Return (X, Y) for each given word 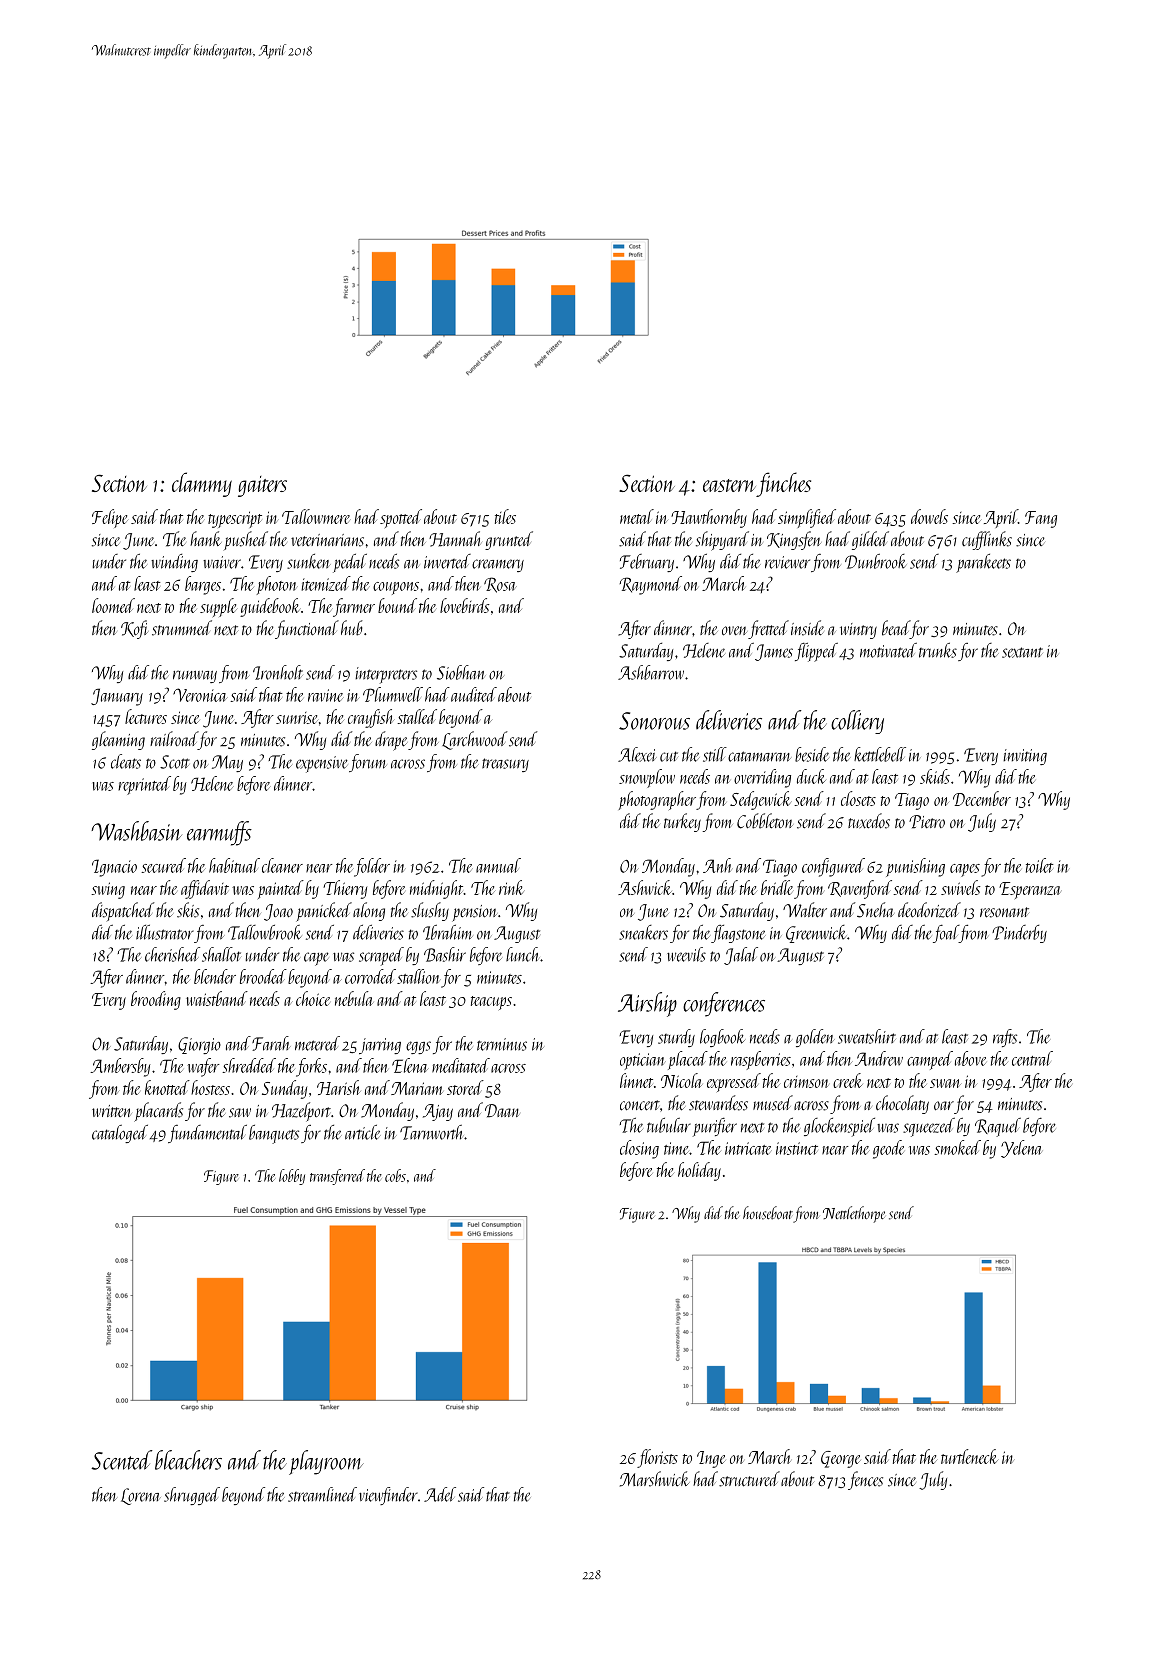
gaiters (262, 486)
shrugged (192, 1496)
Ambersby (120, 1067)
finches (783, 484)
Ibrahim (448, 932)
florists (657, 1458)
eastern (729, 485)
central (1032, 1058)
